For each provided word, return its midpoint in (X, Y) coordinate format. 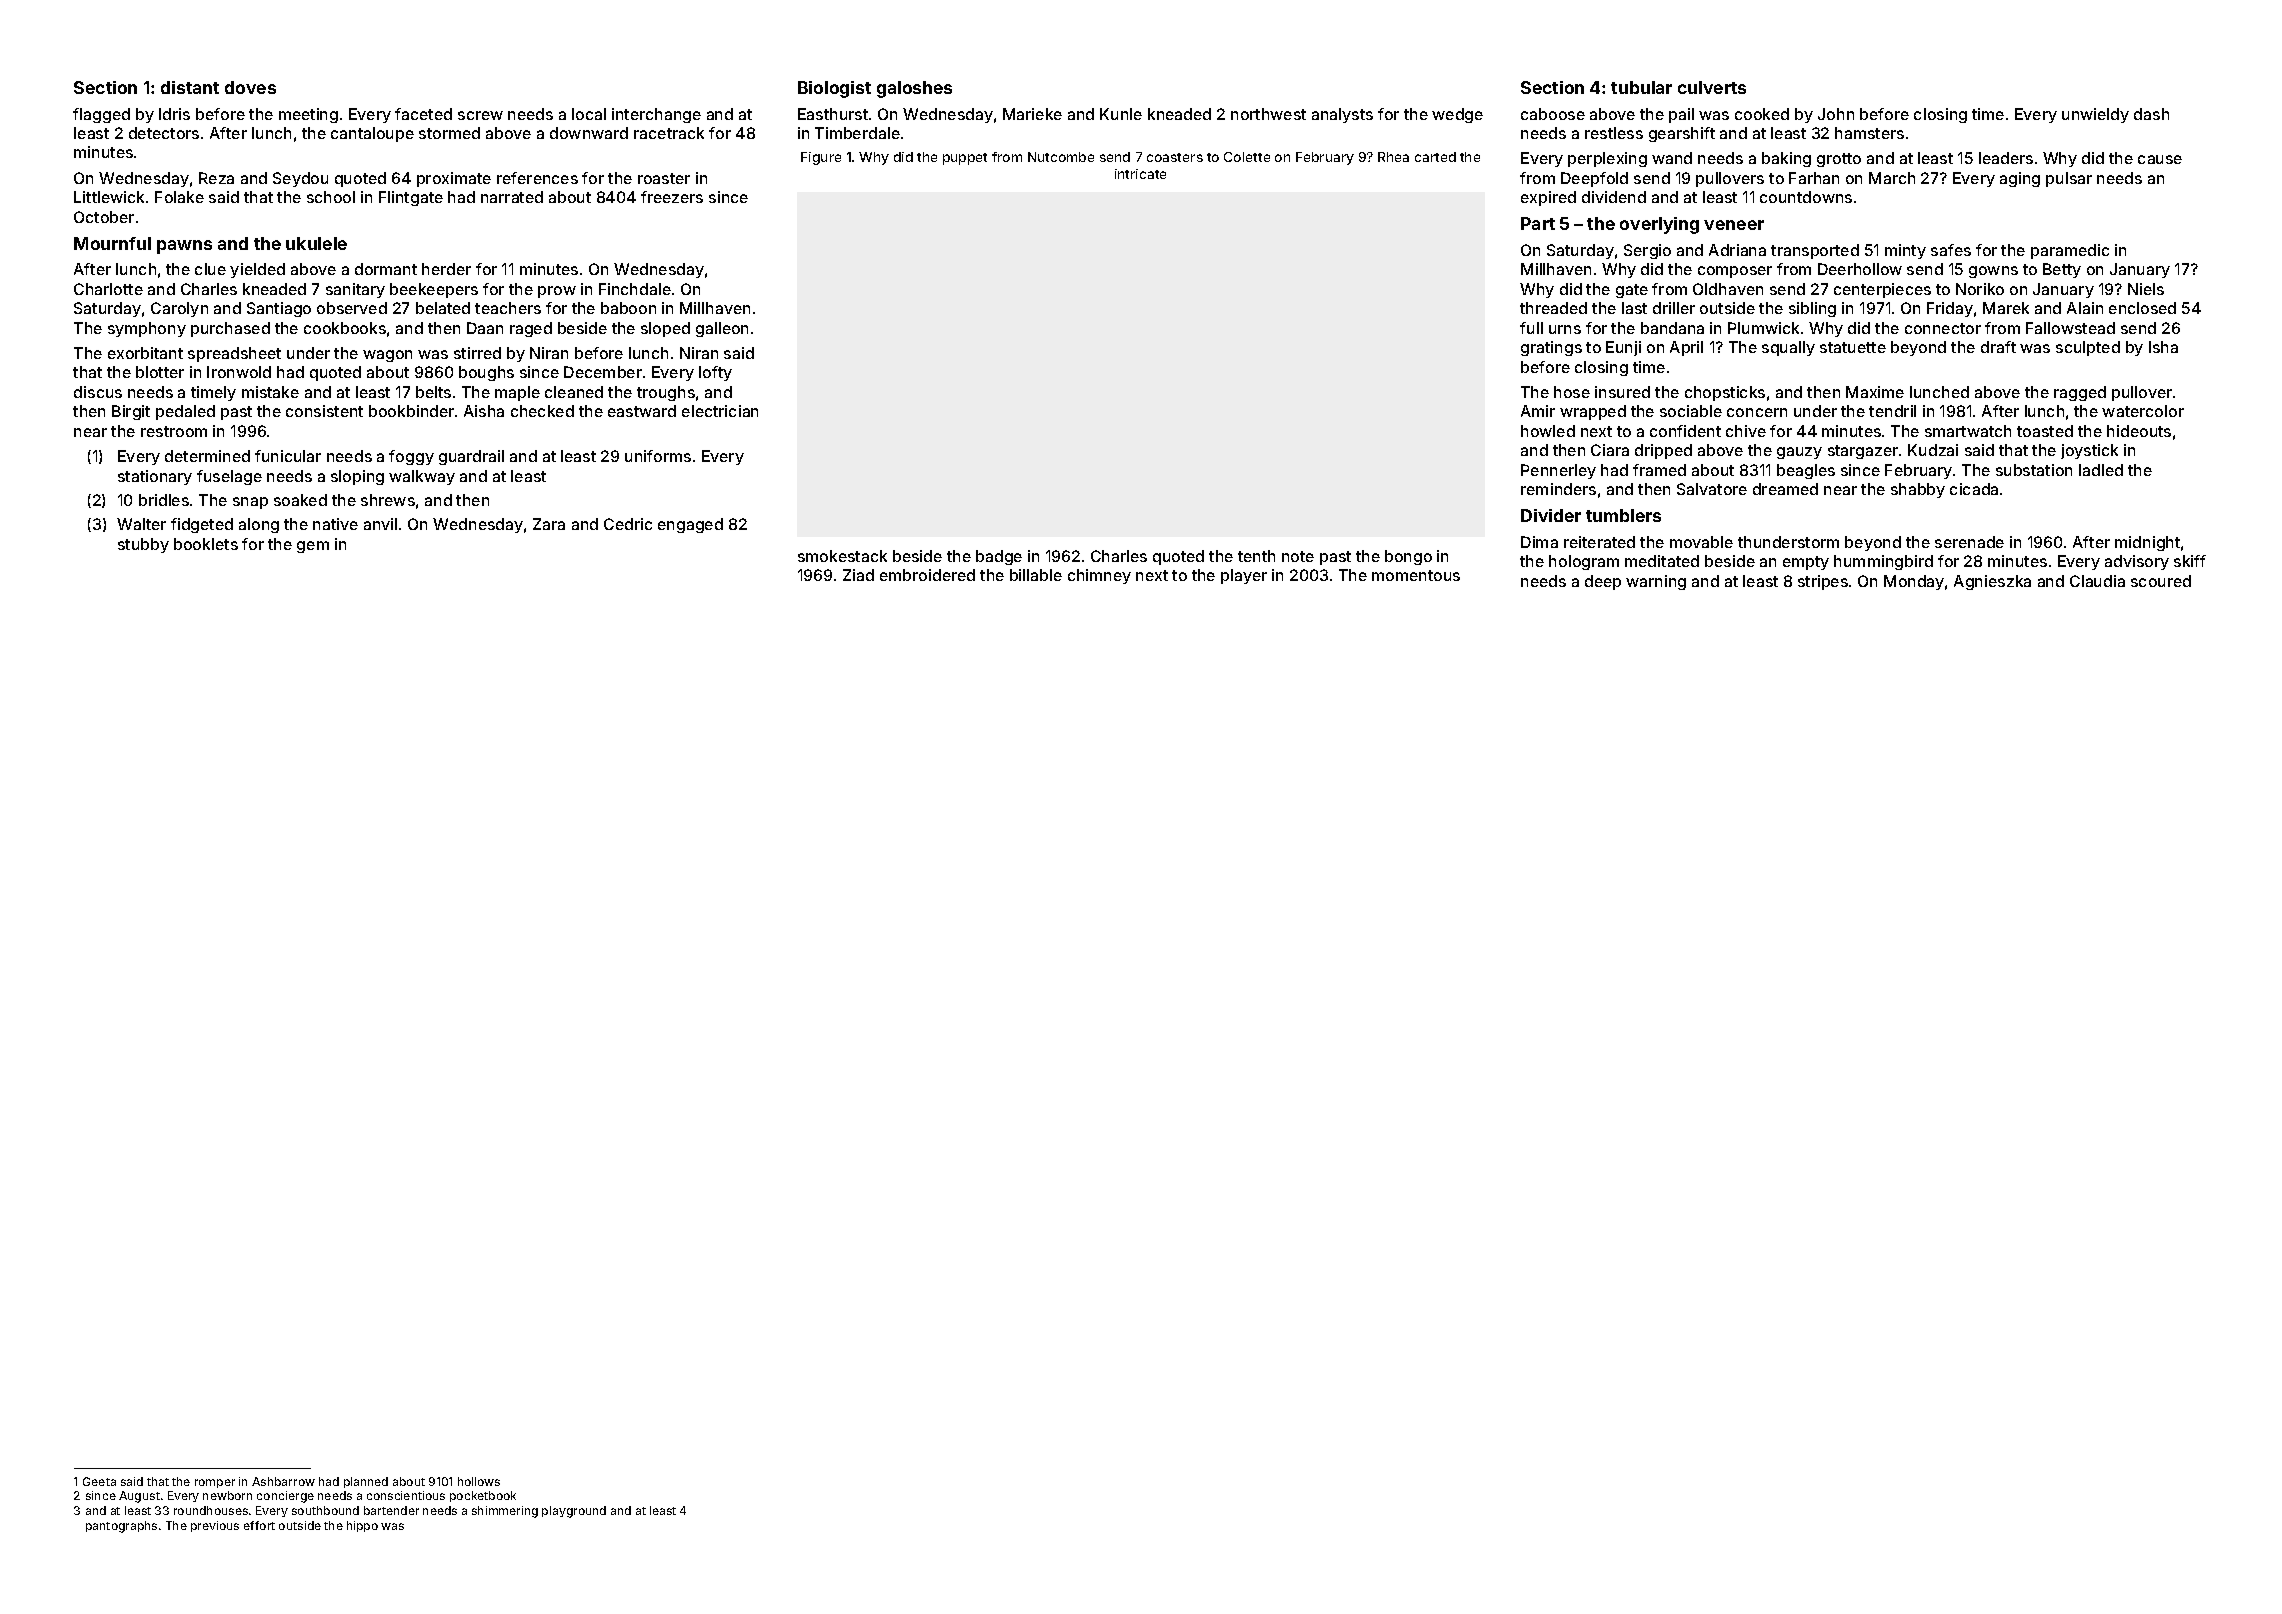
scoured (2161, 581)
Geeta (99, 1481)
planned (366, 1482)
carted (1435, 157)
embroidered (927, 575)
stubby (143, 545)
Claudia (2097, 581)
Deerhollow (1860, 269)
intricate (1140, 174)
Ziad (858, 575)
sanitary (355, 290)
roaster (664, 178)
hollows (479, 1481)
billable (1036, 575)
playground (574, 1512)
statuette (1853, 347)
